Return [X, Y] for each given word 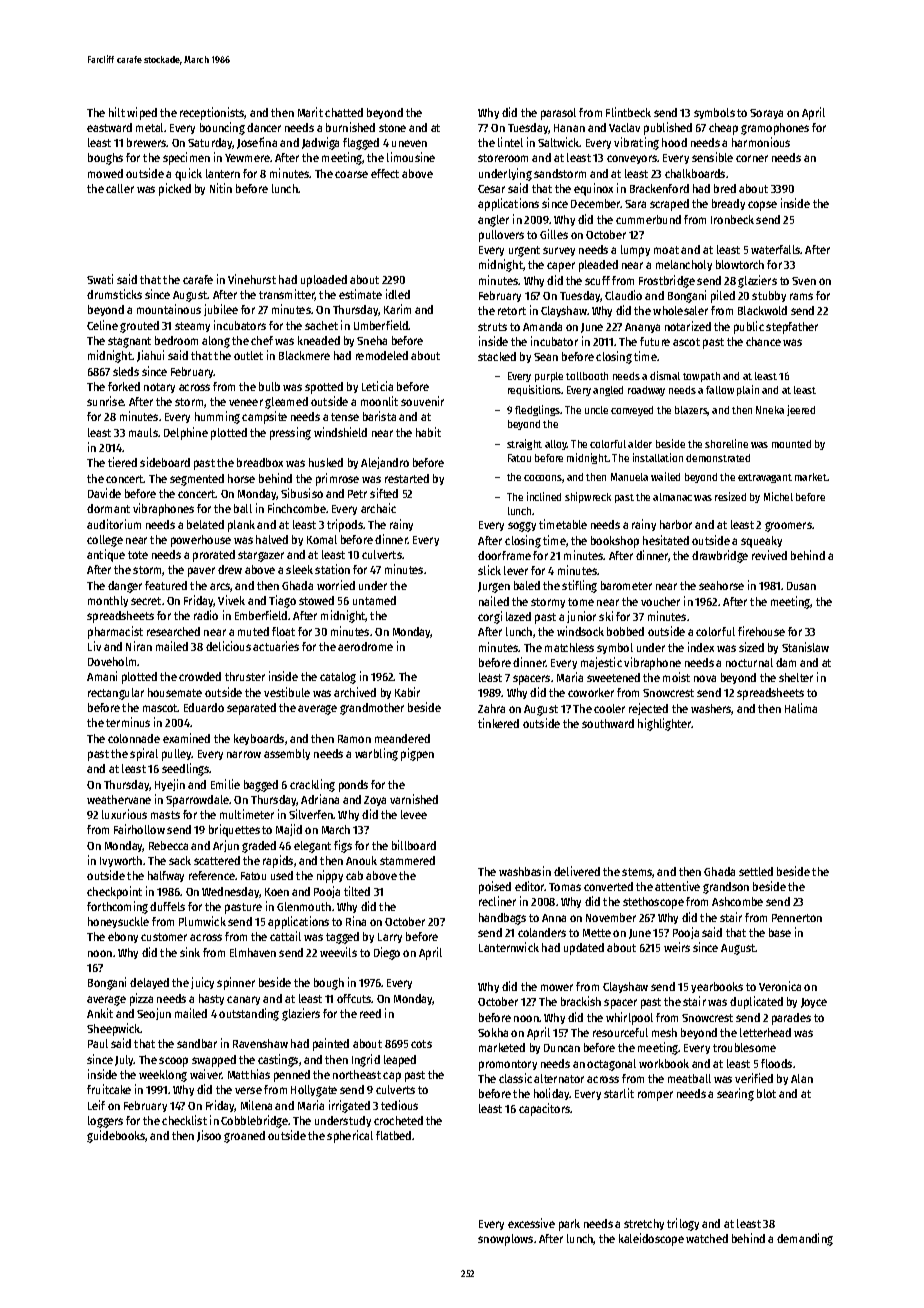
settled [756, 871]
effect [385, 173]
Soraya [766, 114]
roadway [646, 391]
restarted [407, 478]
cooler [609, 708]
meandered [402, 738]
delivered [577, 871]
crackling [312, 785]
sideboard [165, 462]
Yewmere [247, 158]
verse [248, 1090]
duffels [167, 906]
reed [370, 1013]
